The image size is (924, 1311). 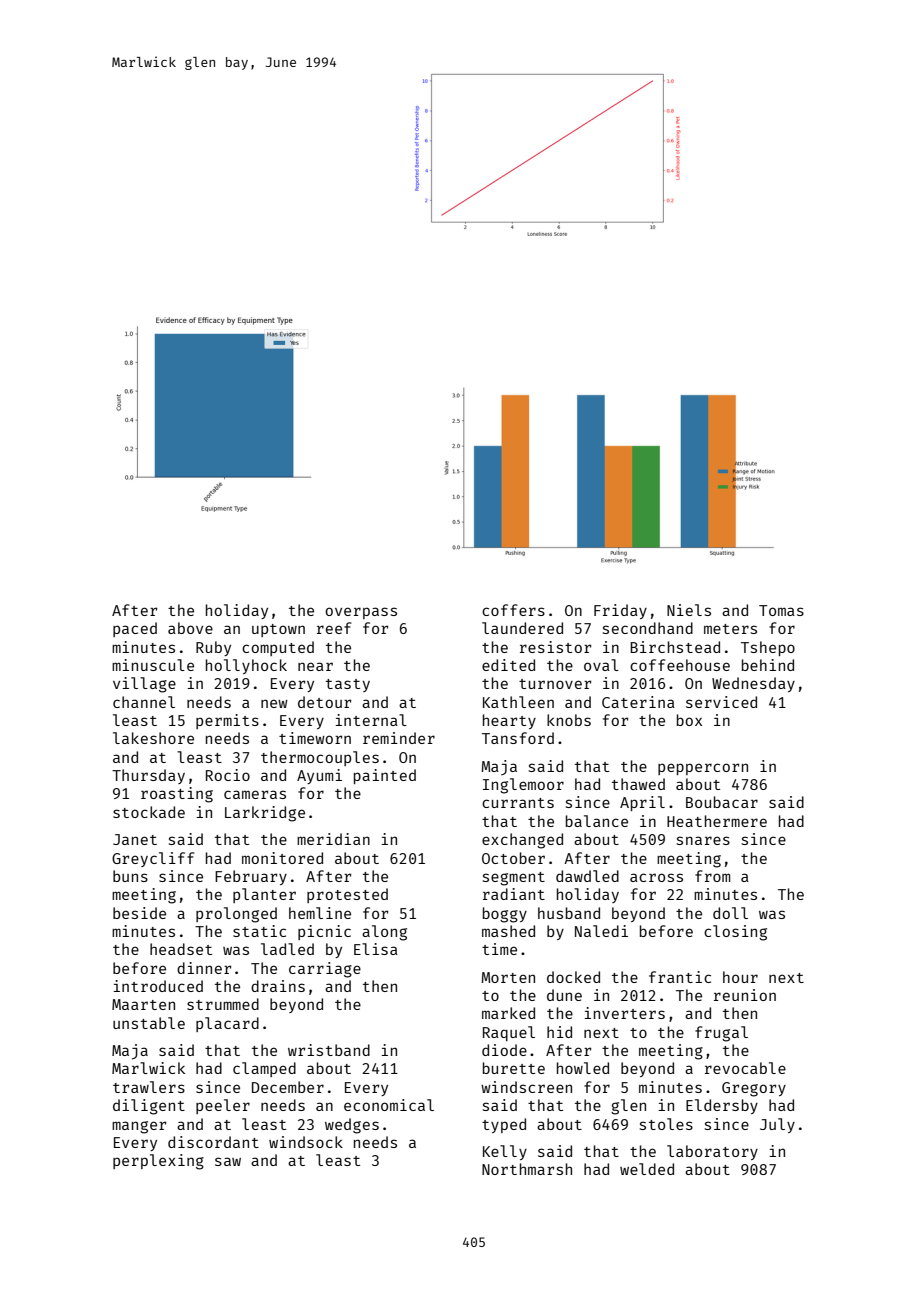 What do you see at coordinates (508, 665) in the image?
I see `edited` at bounding box center [508, 665].
